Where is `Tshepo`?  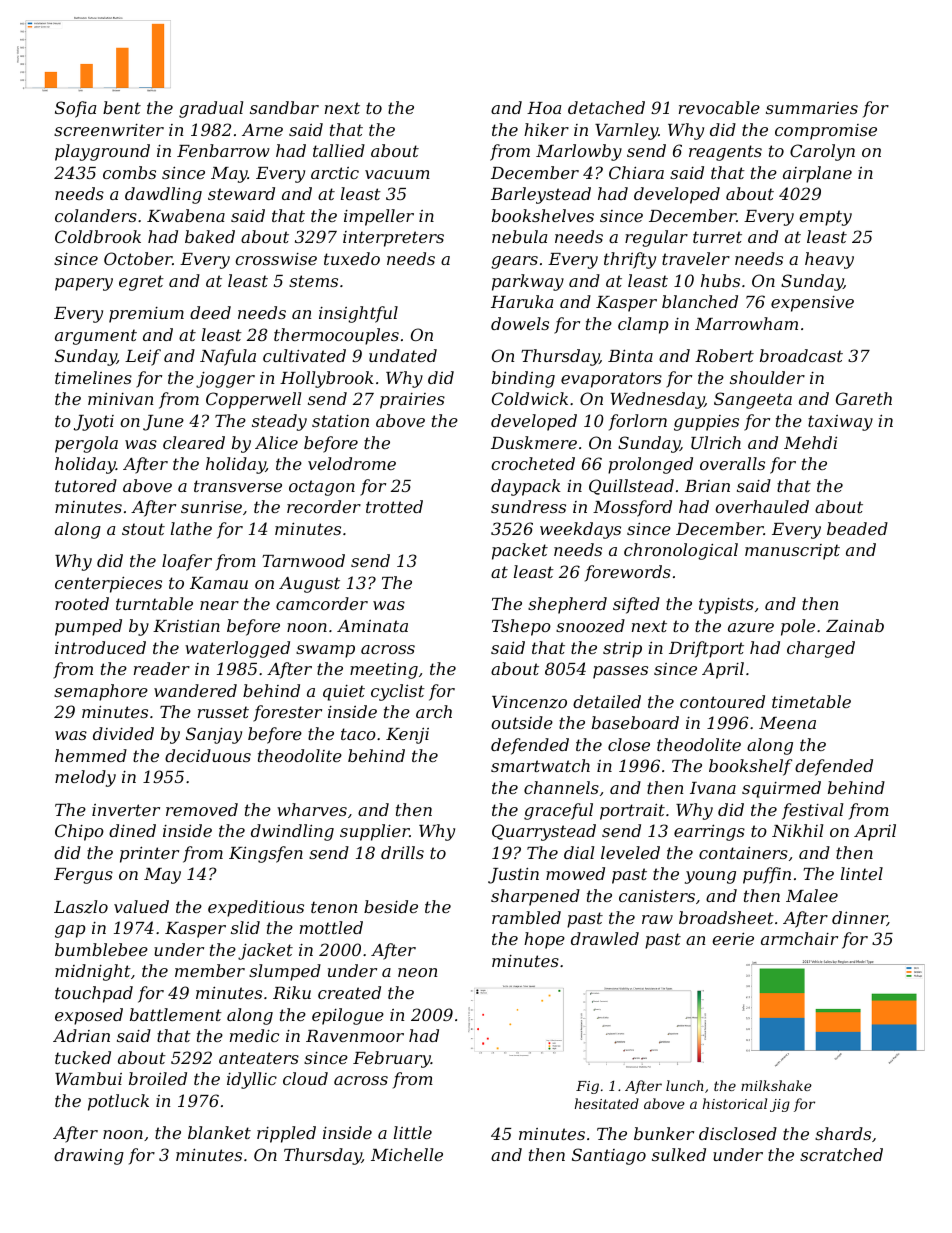 Tshepo is located at coordinates (521, 627).
